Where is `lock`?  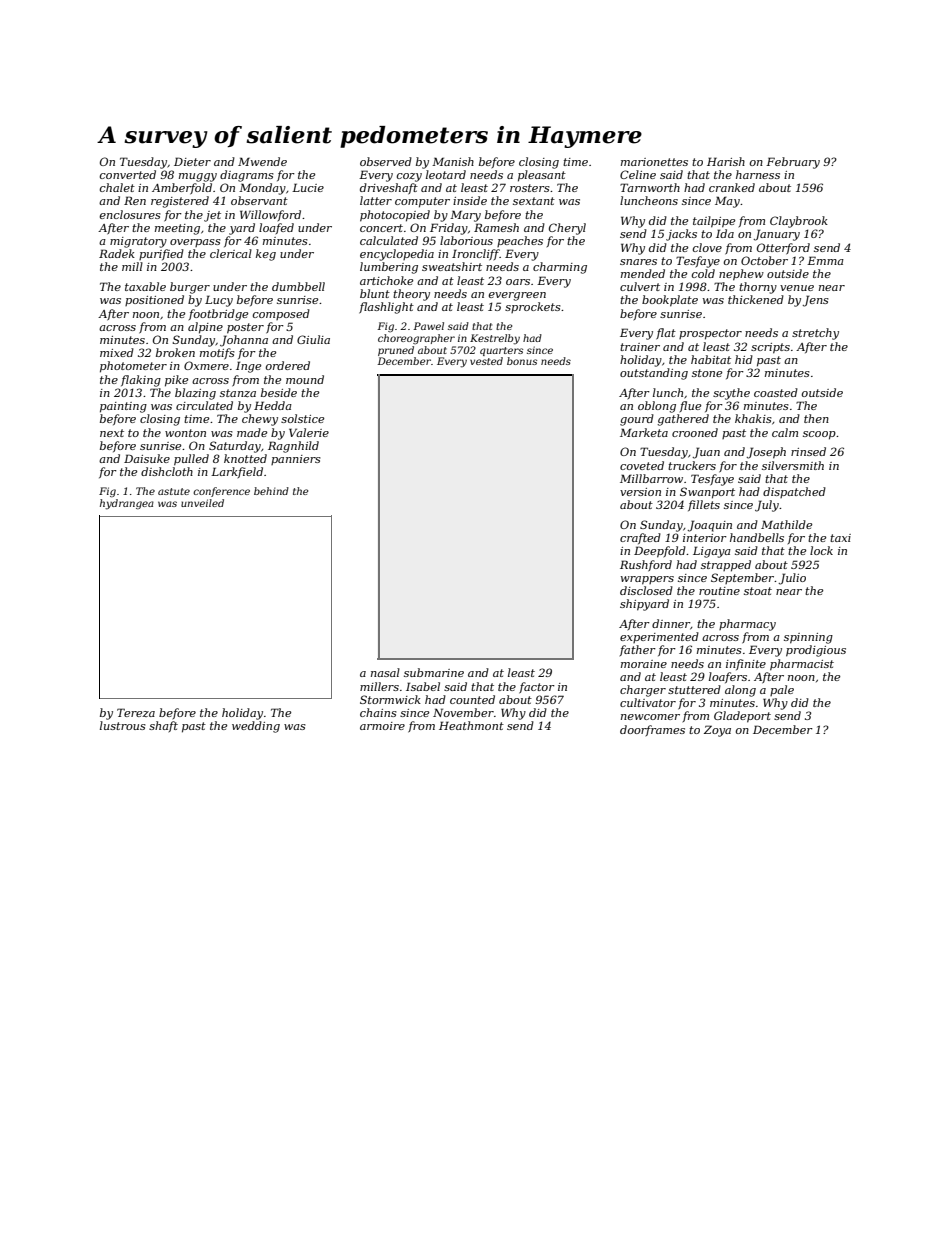 lock is located at coordinates (821, 550).
